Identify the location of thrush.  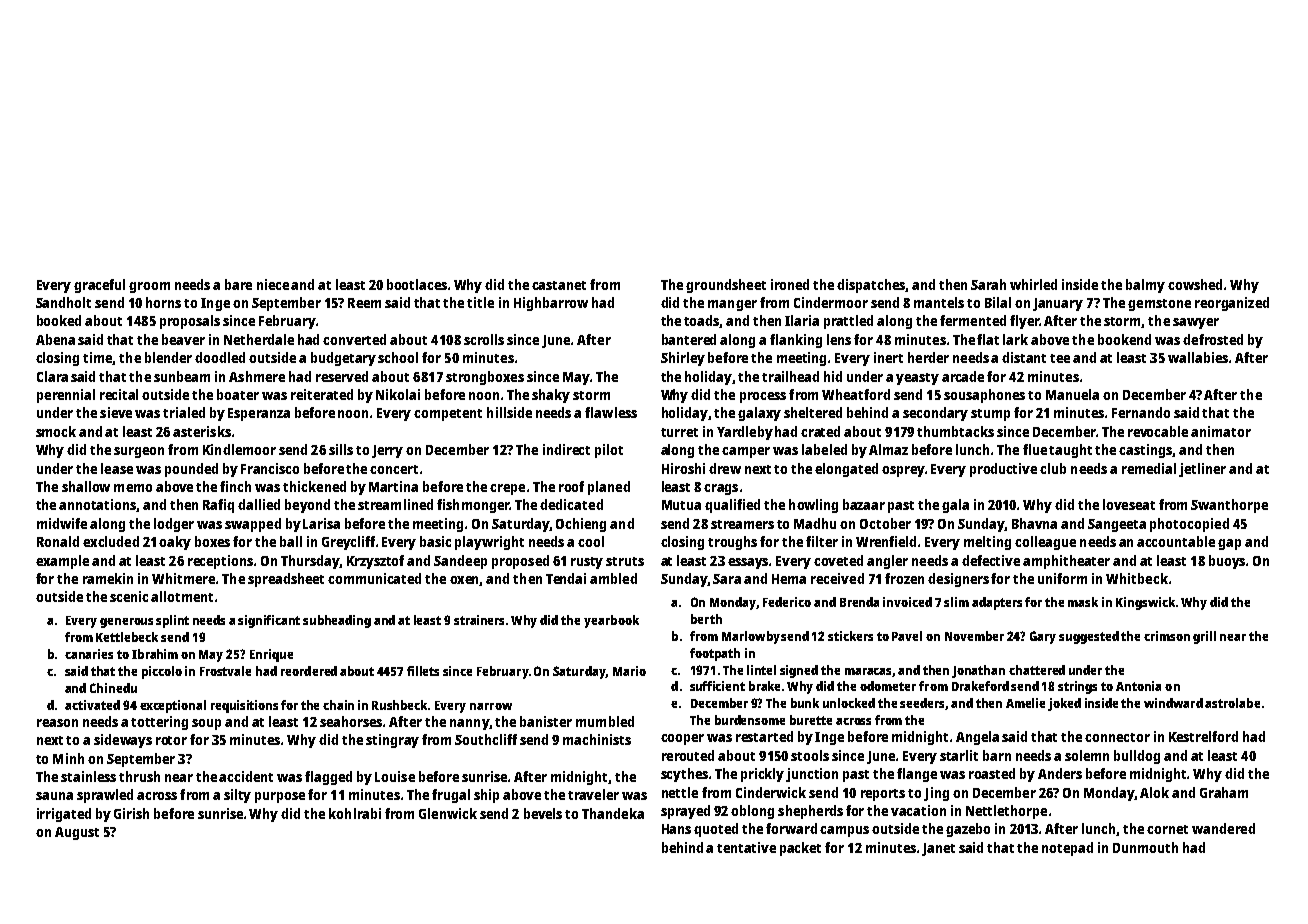
(139, 776).
